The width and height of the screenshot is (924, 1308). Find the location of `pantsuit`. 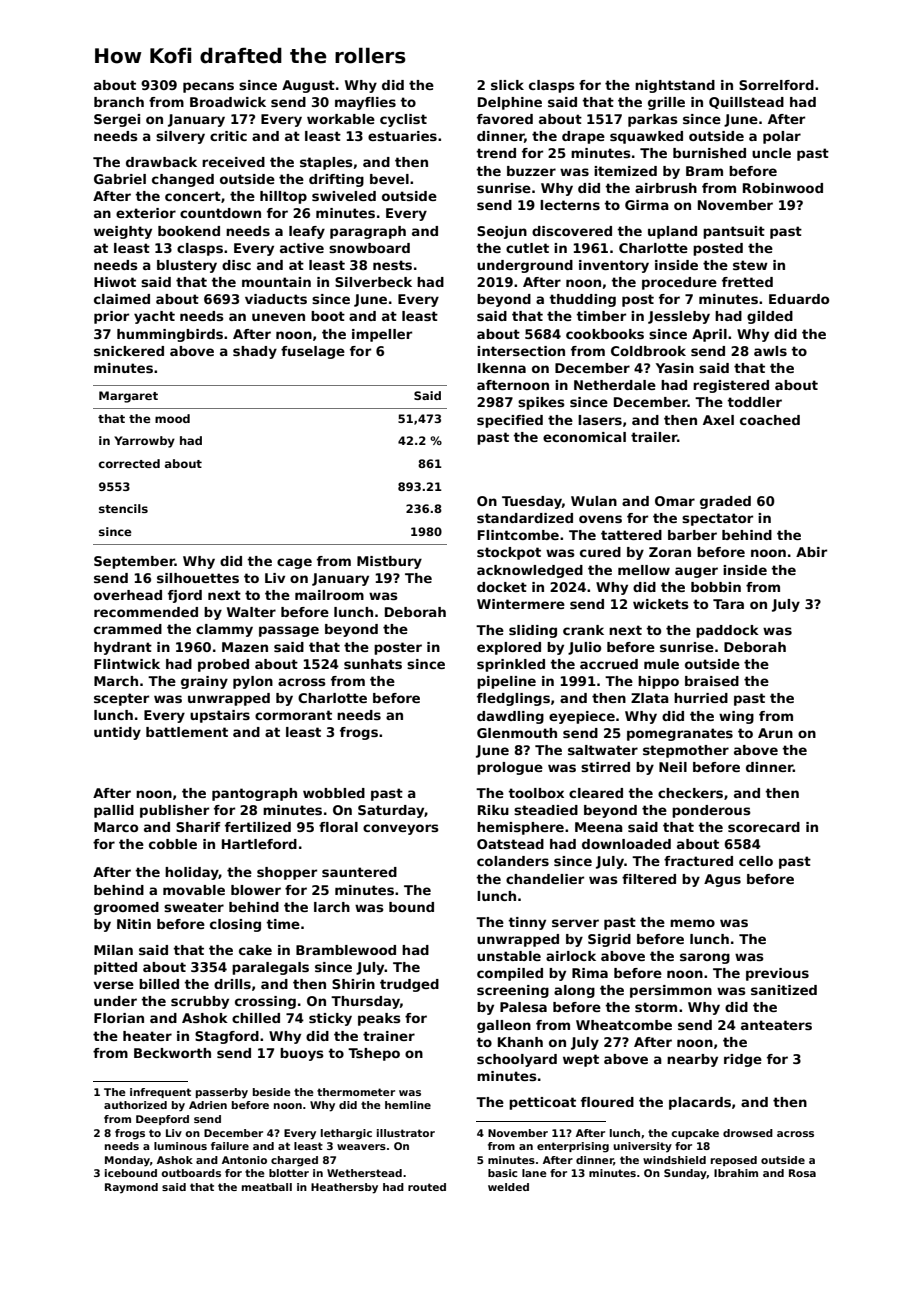

pantsuit is located at coordinates (734, 232).
